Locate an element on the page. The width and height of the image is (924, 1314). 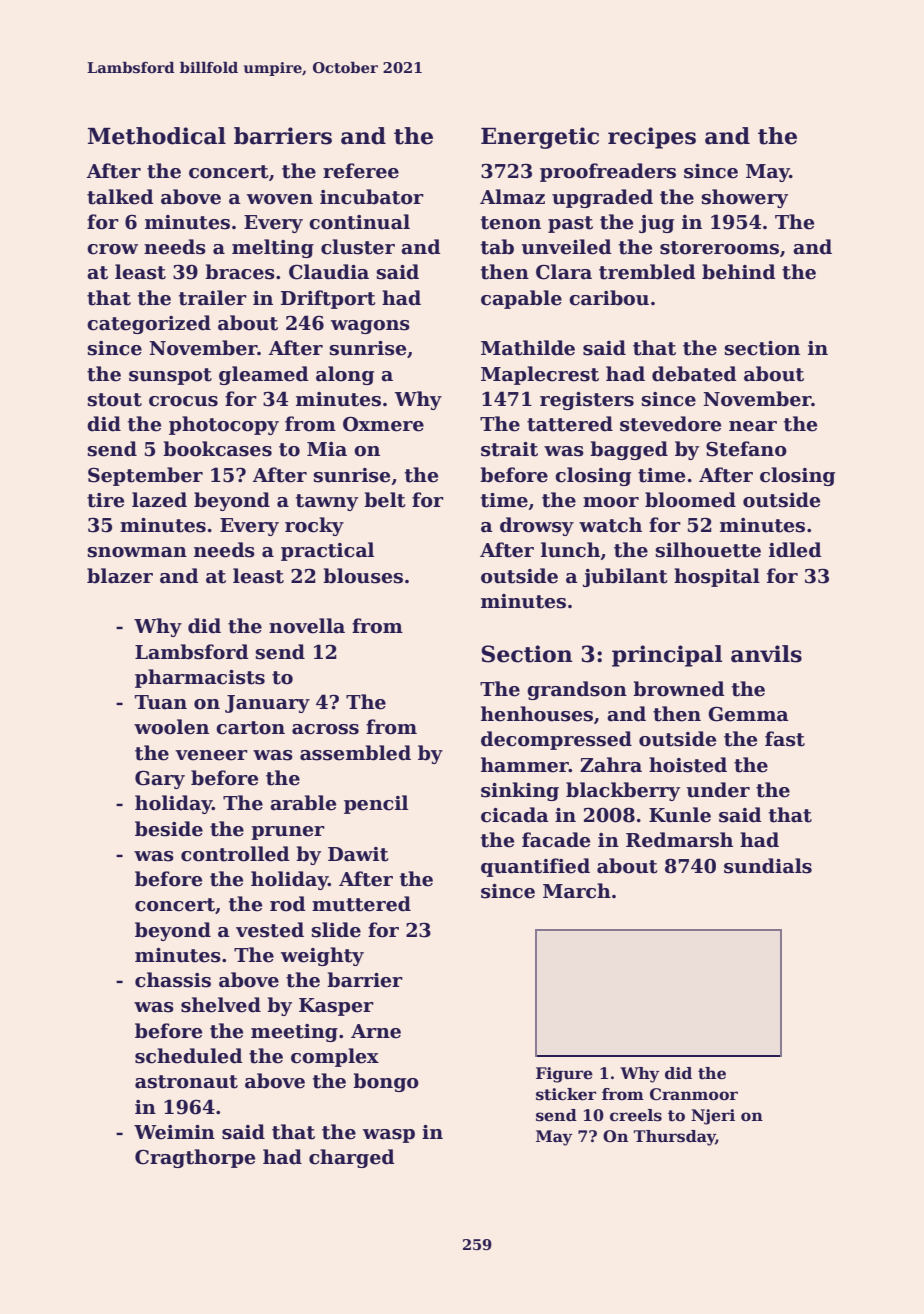
scheduled is located at coordinates (189, 1056).
